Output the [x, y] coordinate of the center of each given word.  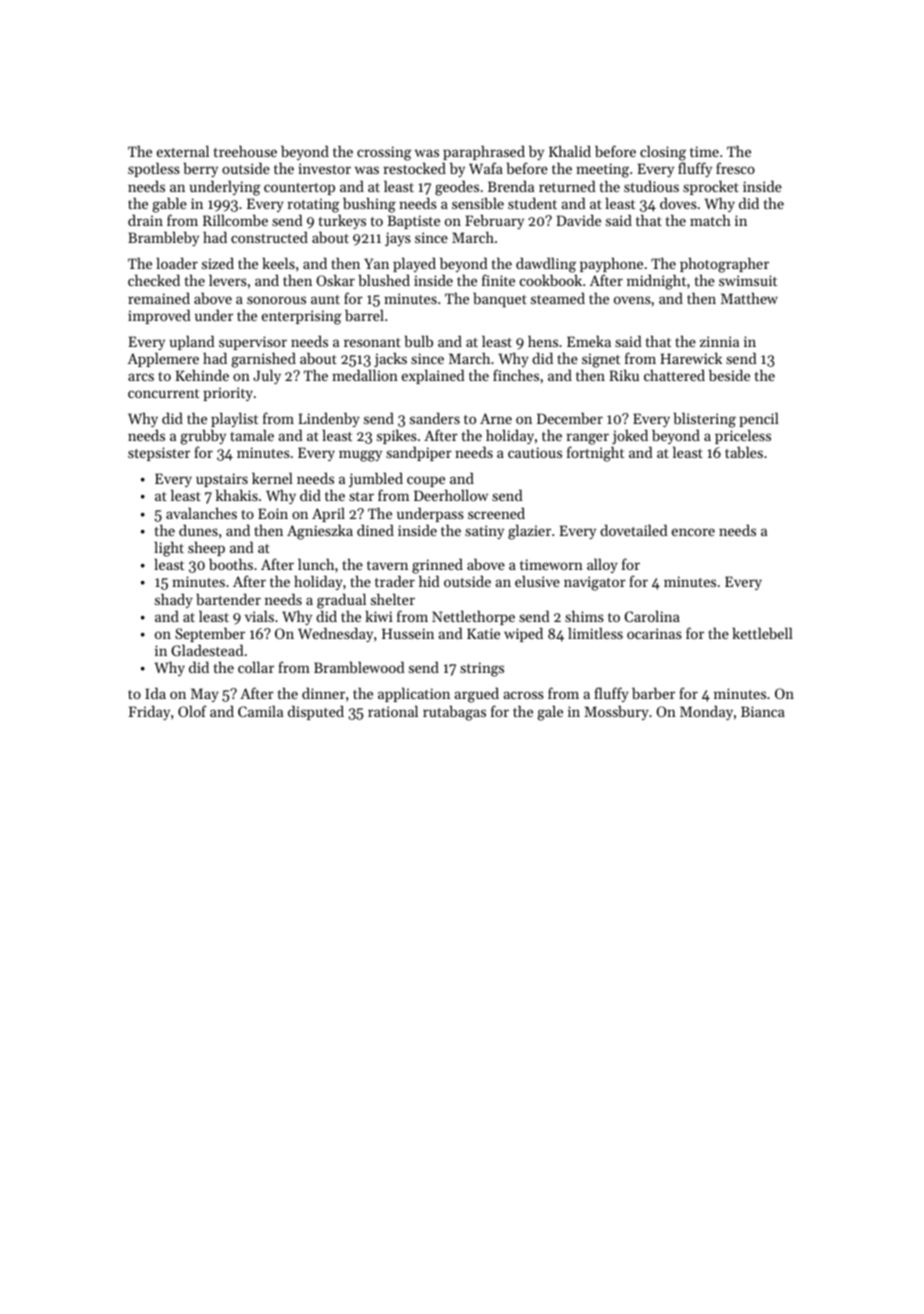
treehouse [245, 151]
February [494, 222]
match [710, 220]
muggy [360, 456]
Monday [706, 713]
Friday [149, 712]
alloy [602, 565]
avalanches [201, 513]
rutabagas [454, 713]
